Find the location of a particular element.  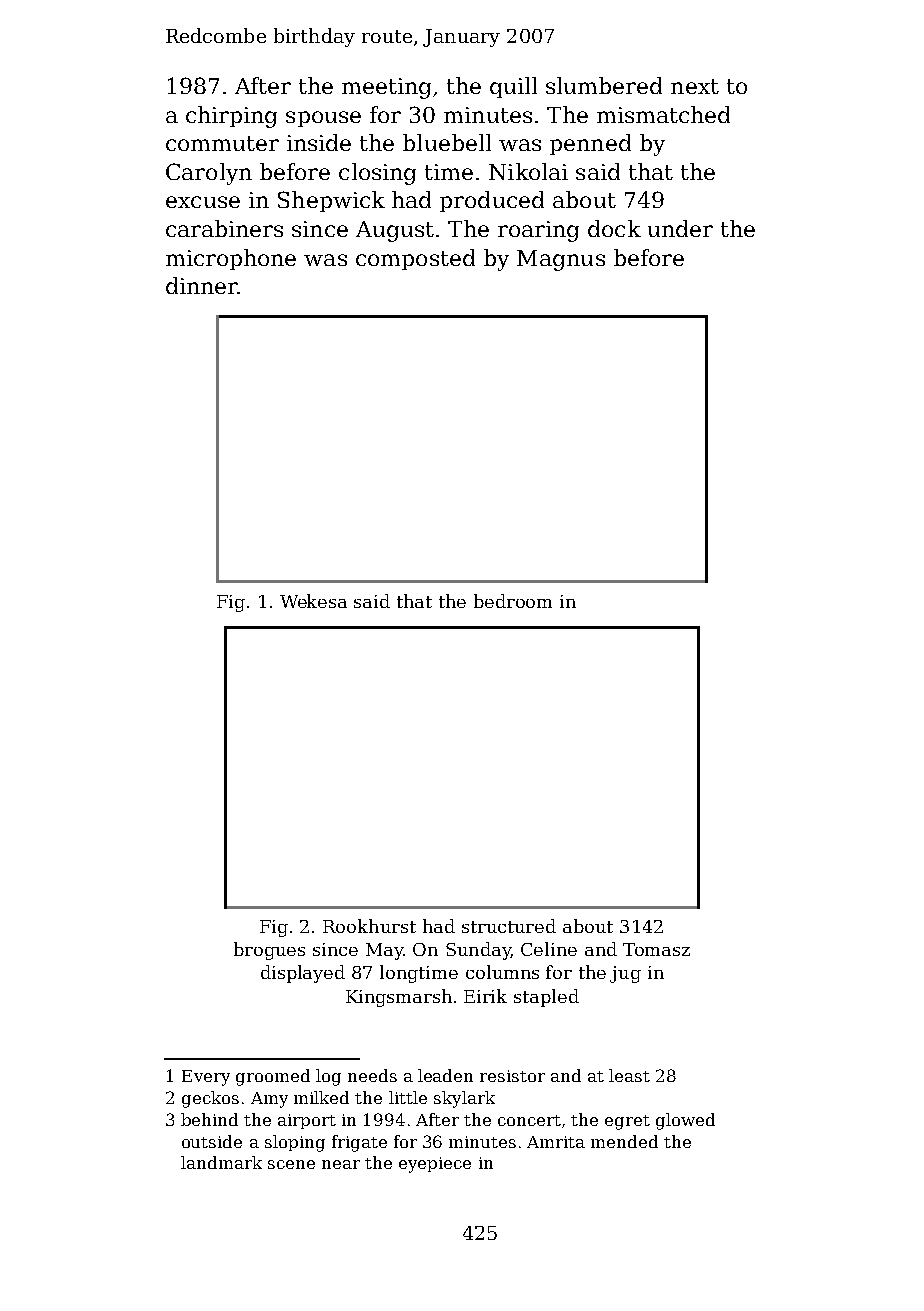

Kingsmarsh is located at coordinates (399, 998).
